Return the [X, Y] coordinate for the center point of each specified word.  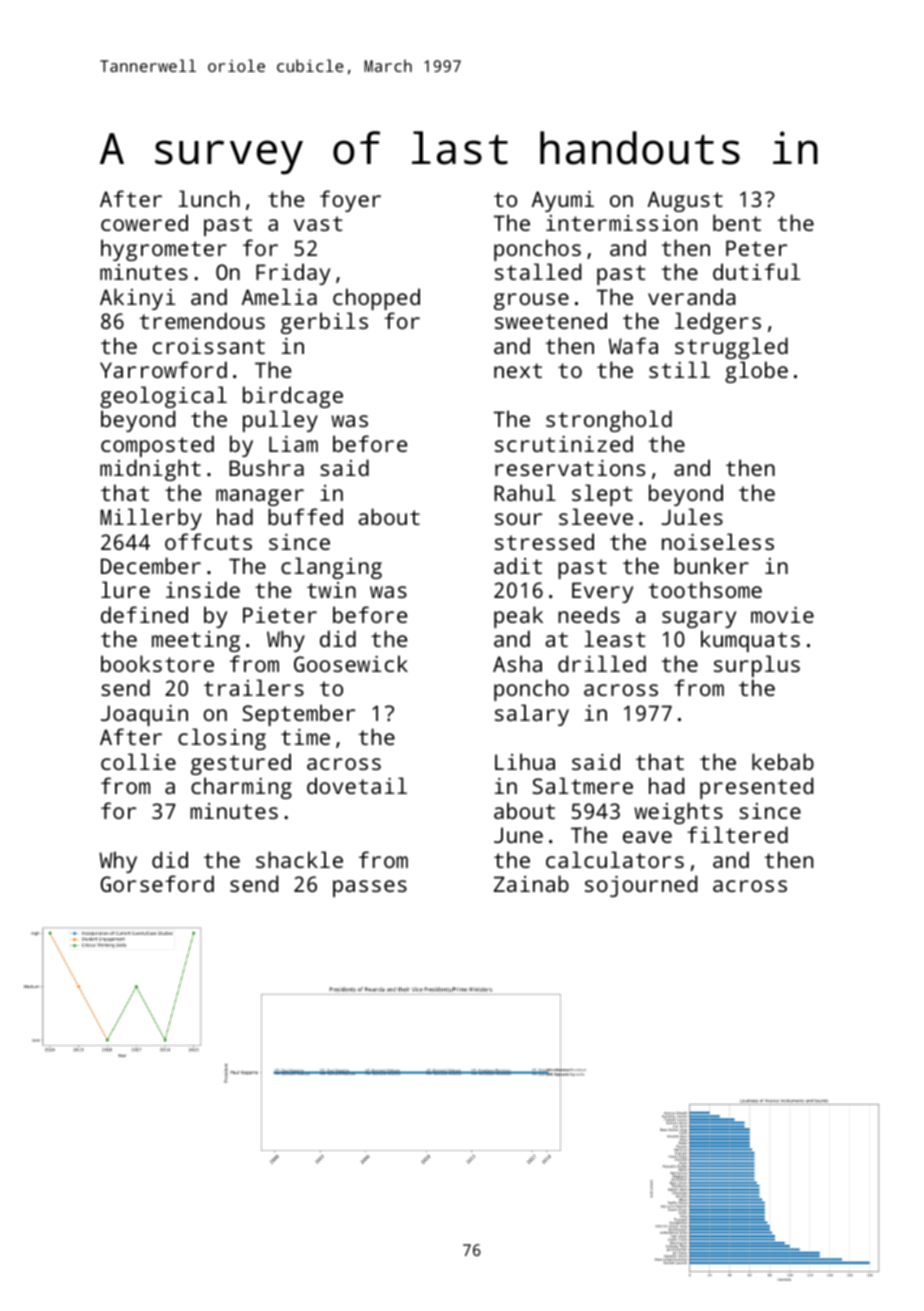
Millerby [151, 519]
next [518, 370]
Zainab [531, 883]
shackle [299, 859]
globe [756, 372]
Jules [692, 516]
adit [518, 565]
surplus [757, 666]
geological [163, 397]
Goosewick [351, 663]
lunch [209, 198]
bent [737, 222]
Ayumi [563, 201]
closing [222, 739]
